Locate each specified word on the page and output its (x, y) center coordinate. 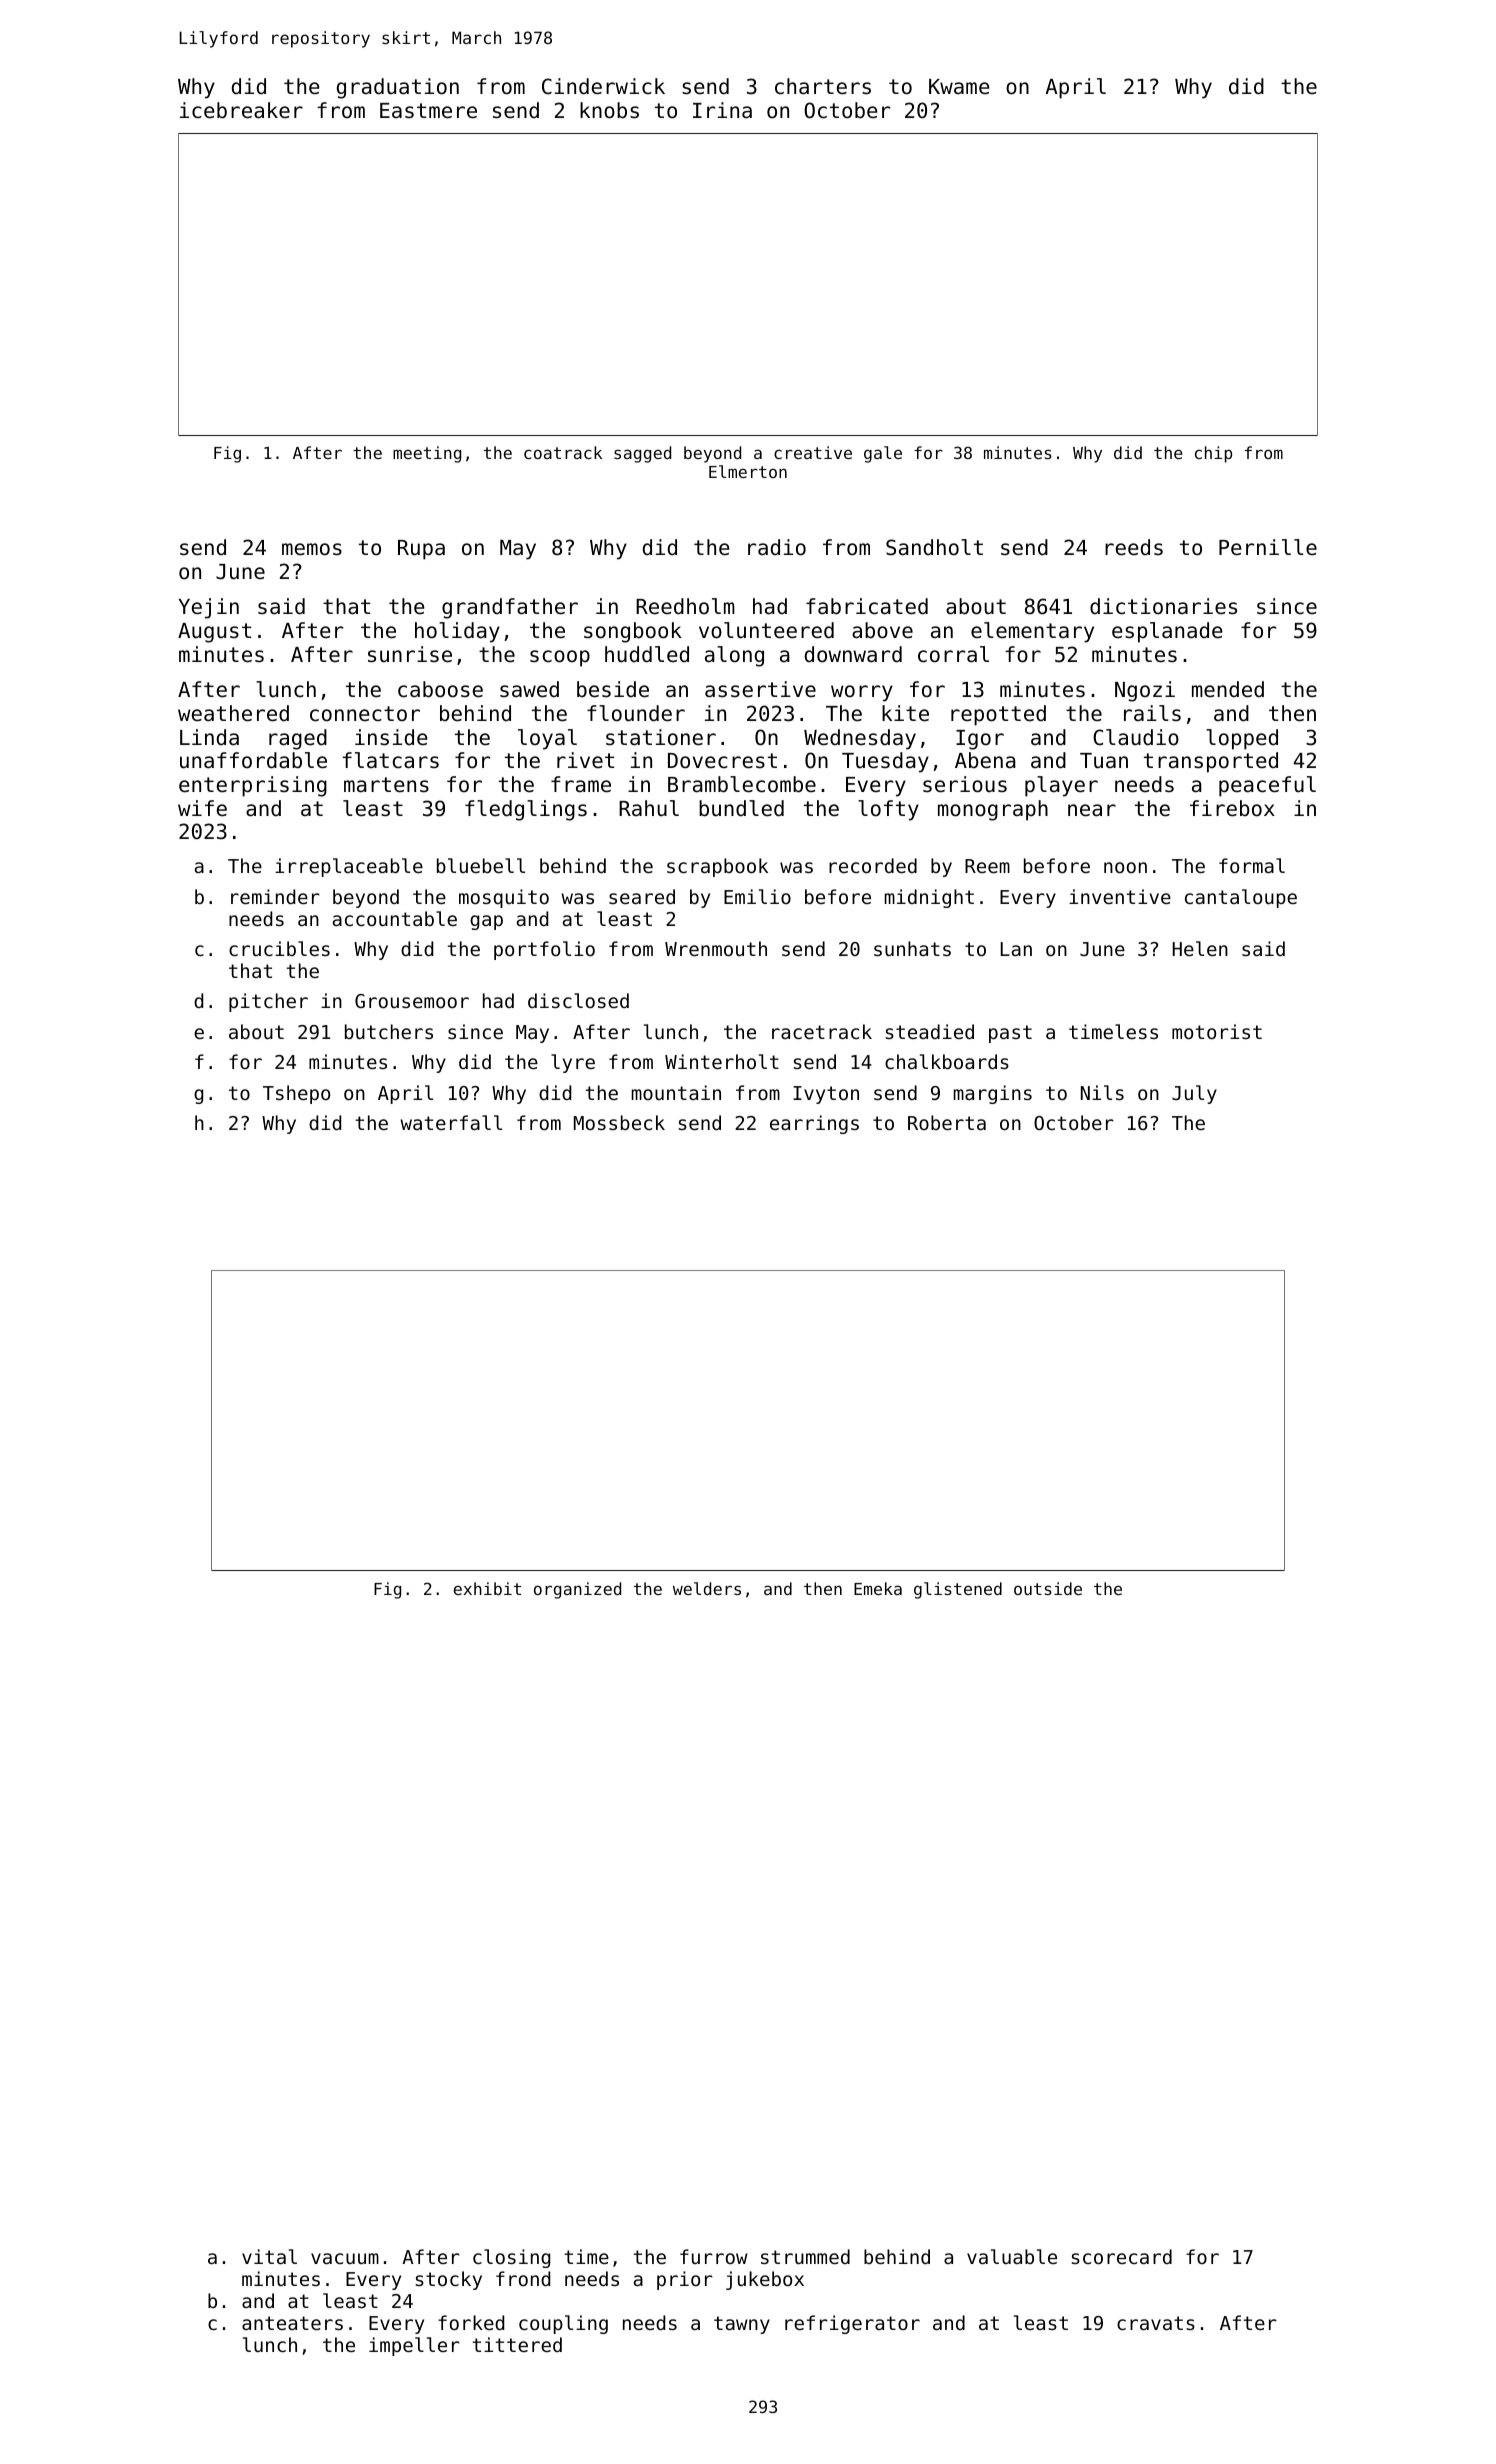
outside (1048, 1588)
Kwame (959, 87)
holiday (457, 632)
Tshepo (296, 1094)
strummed (805, 2256)
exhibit (487, 1588)
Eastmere (428, 111)
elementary (1032, 632)
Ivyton (826, 1095)
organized (577, 1590)
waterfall (451, 1122)
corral (953, 654)
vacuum (345, 2258)
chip (1213, 454)
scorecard (1121, 2256)
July (1194, 1094)
